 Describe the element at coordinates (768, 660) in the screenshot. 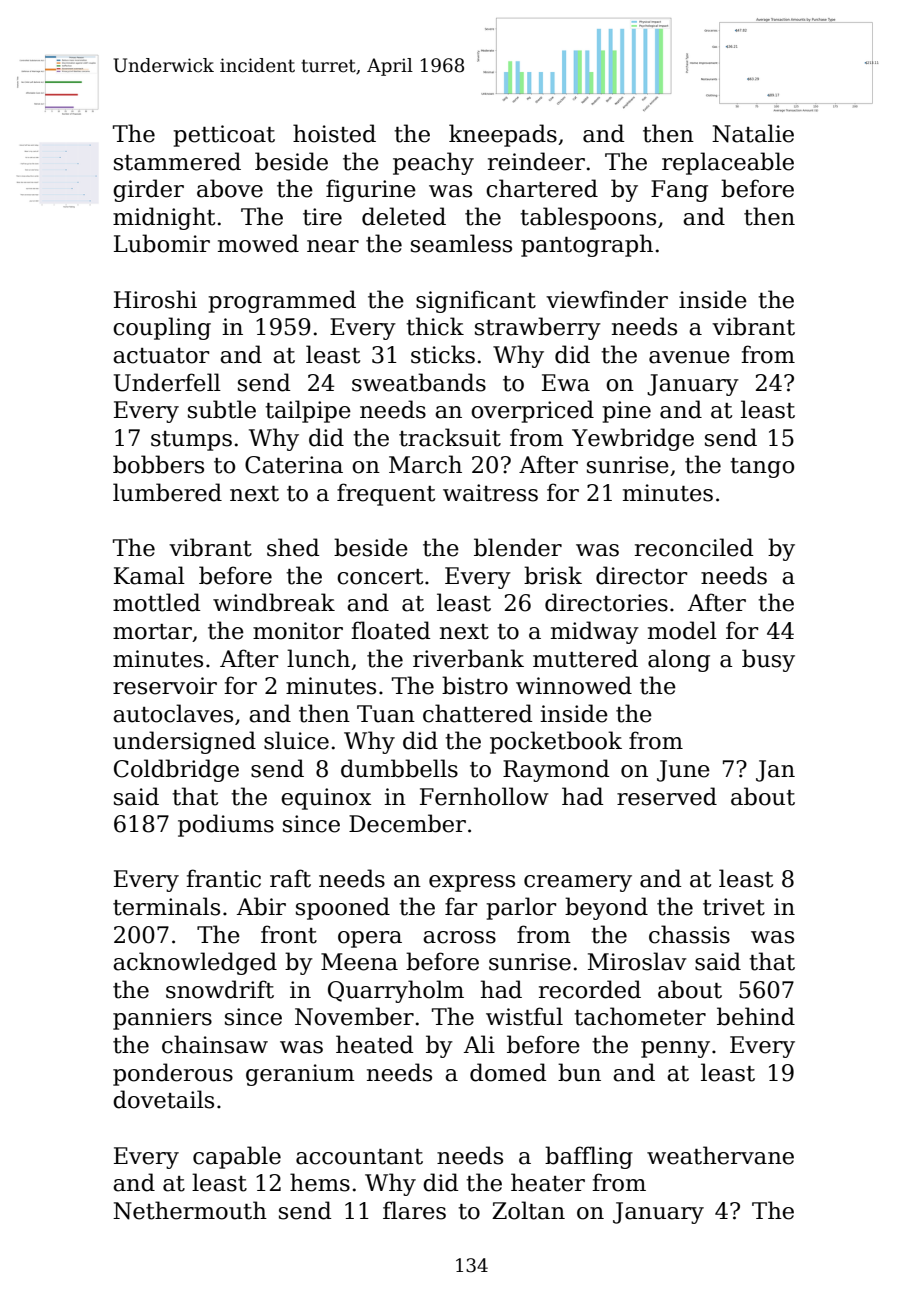

I see `busy` at that location.
